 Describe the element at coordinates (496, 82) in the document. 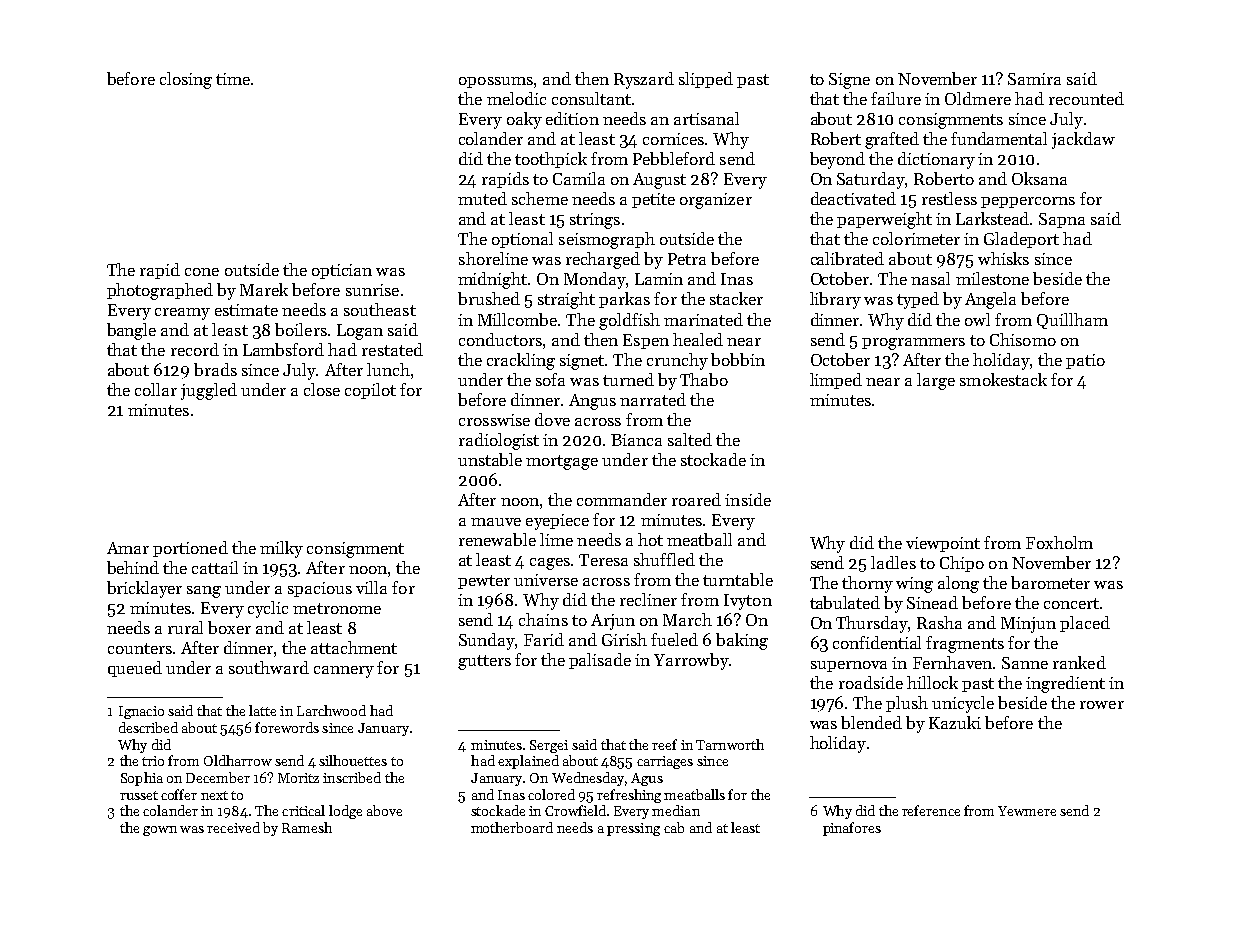

I see `opossums` at that location.
